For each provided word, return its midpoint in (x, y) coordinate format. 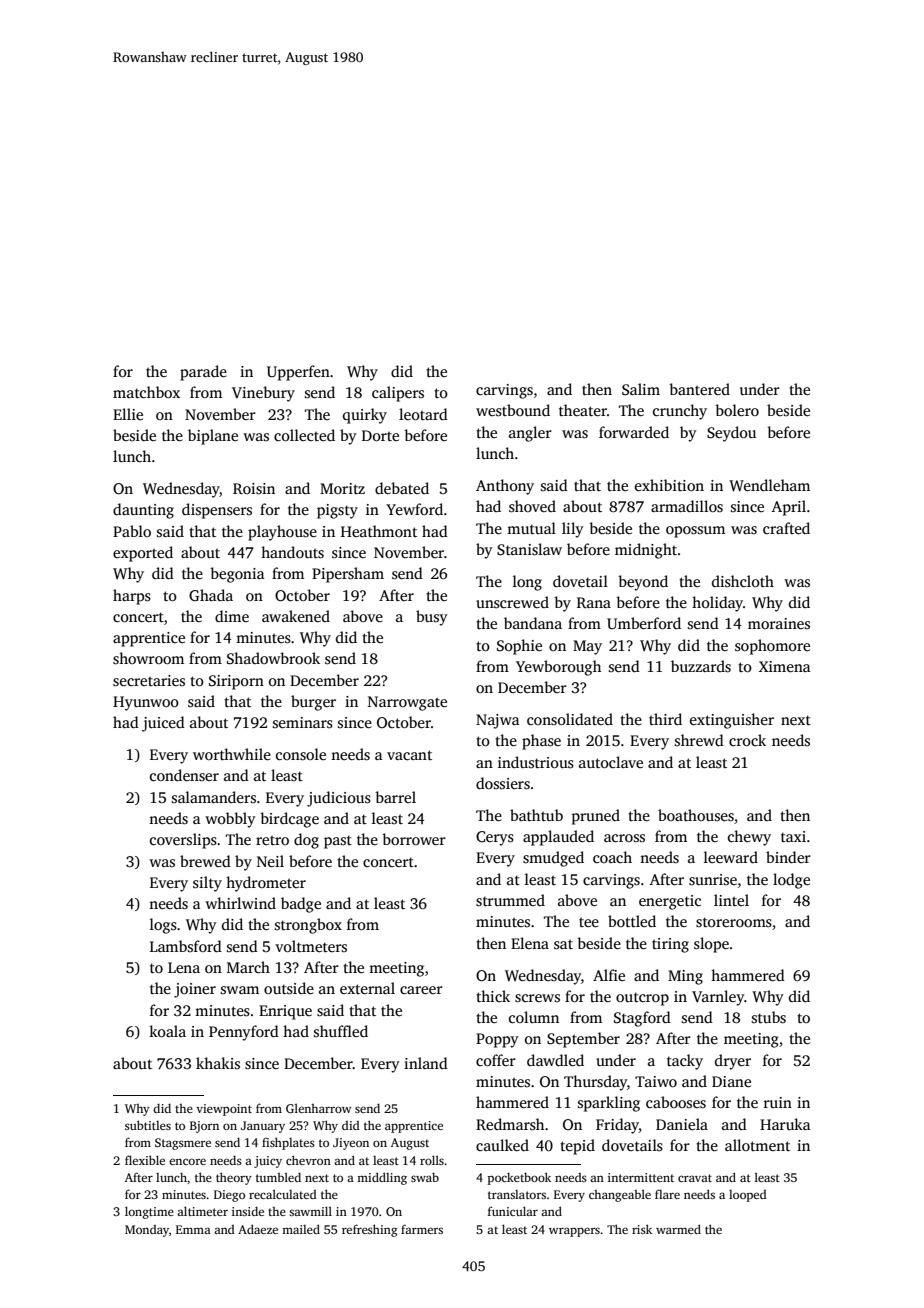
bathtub (536, 815)
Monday (147, 1231)
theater (583, 410)
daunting (143, 511)
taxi (793, 836)
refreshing (370, 1230)
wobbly (230, 820)
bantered (699, 389)
